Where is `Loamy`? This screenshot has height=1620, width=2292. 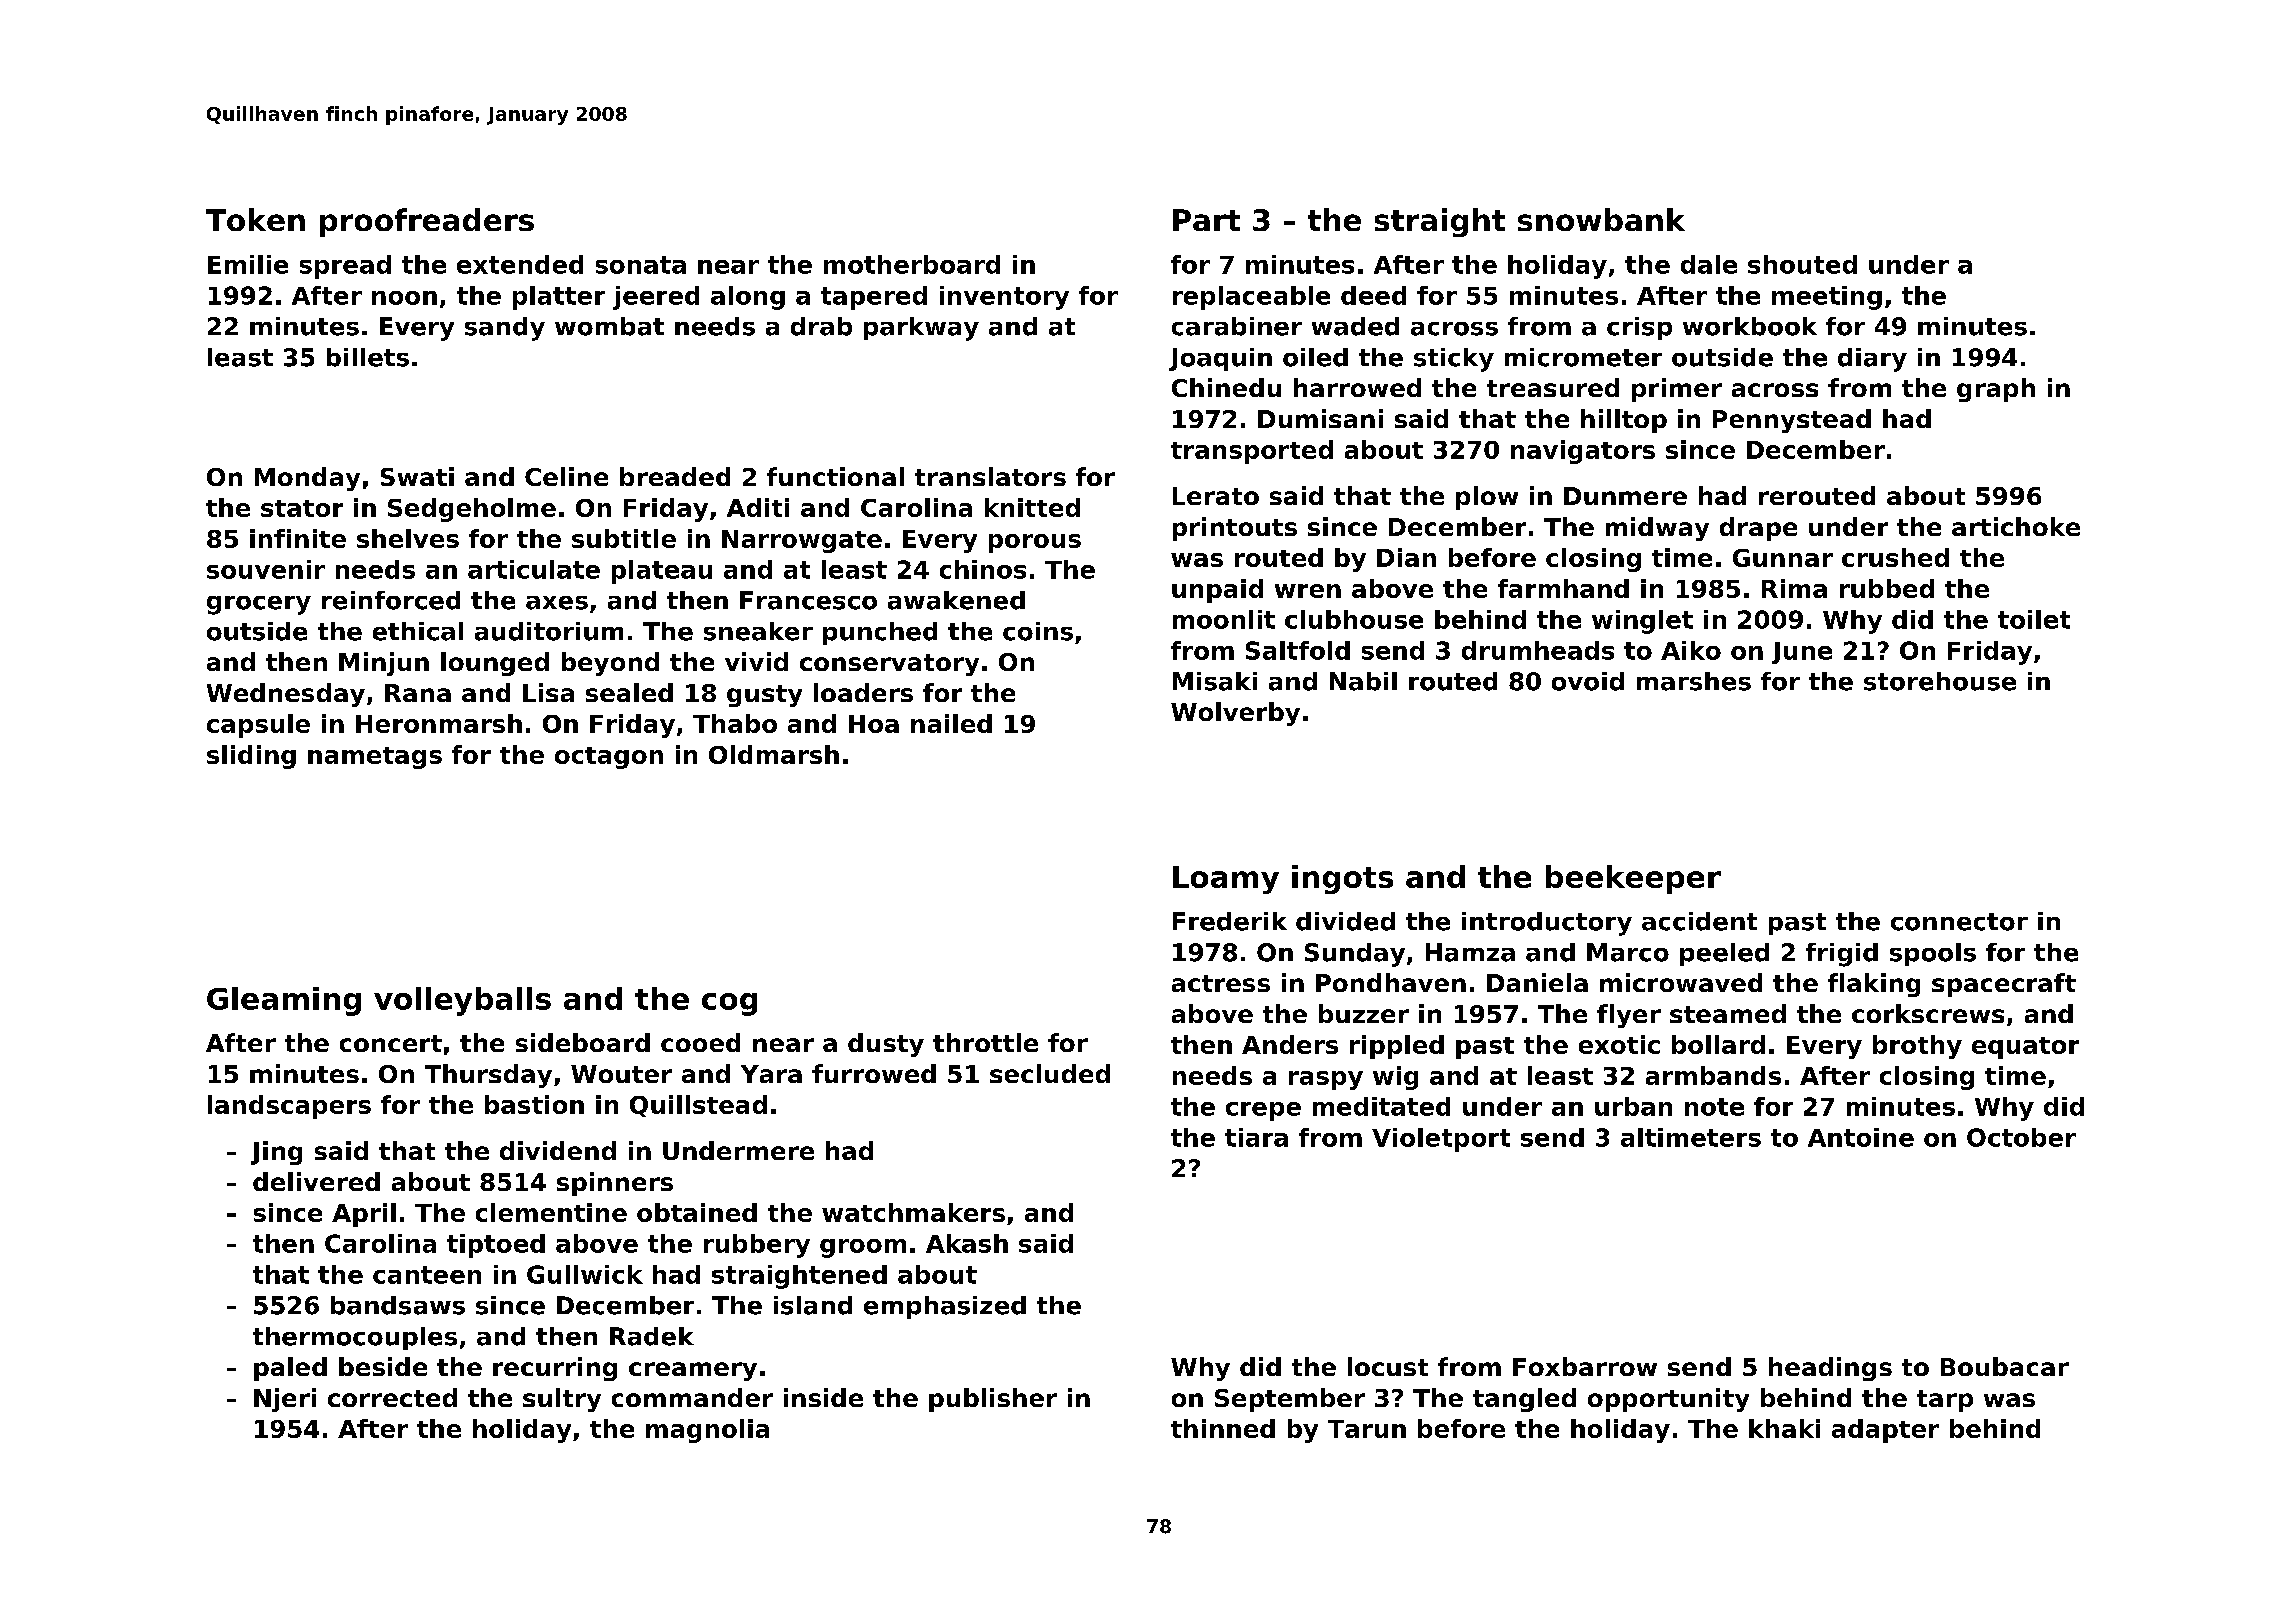 Loamy is located at coordinates (1226, 880).
